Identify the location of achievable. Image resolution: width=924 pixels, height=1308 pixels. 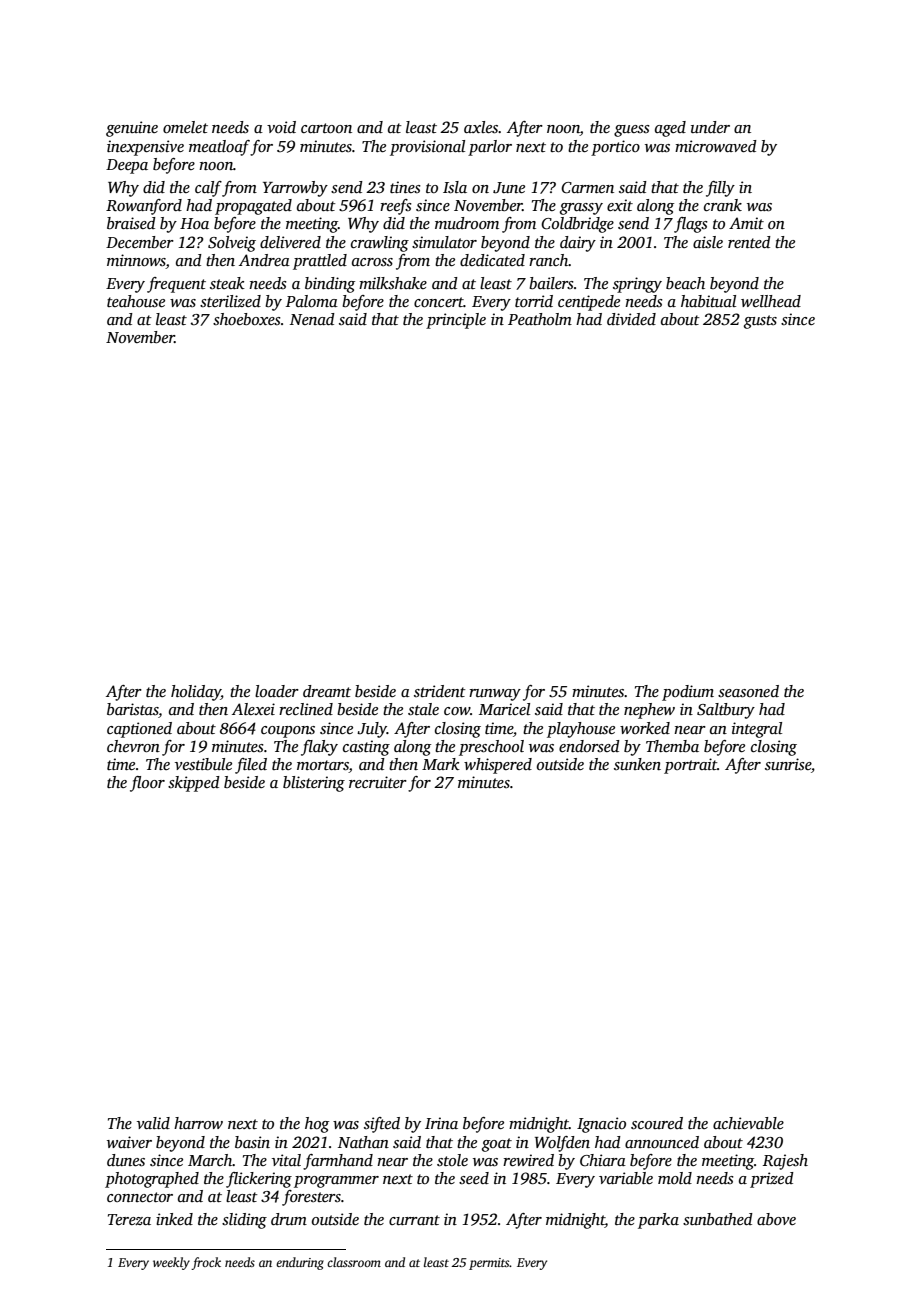
(748, 1123).
